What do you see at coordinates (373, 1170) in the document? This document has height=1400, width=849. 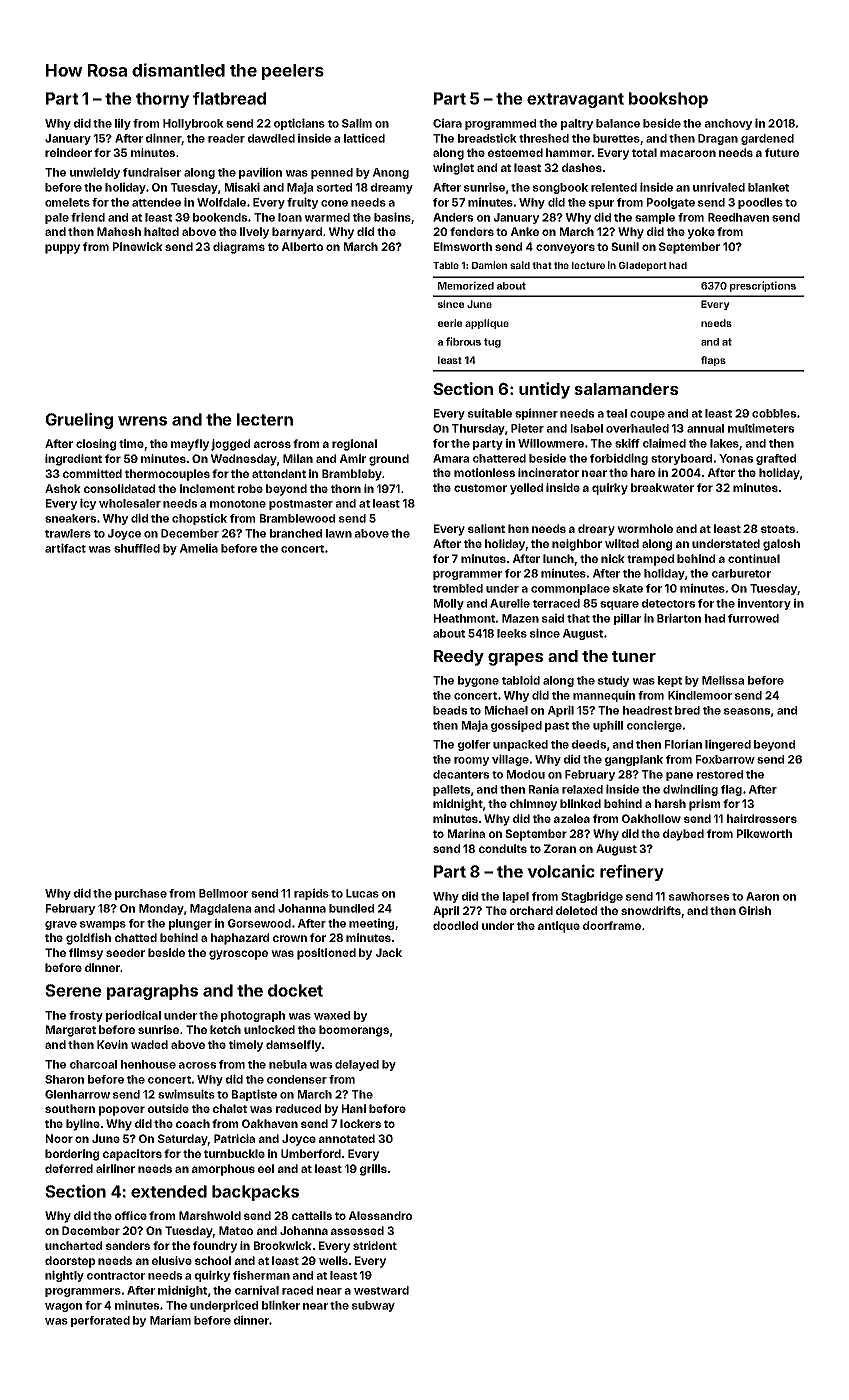 I see `grills` at bounding box center [373, 1170].
